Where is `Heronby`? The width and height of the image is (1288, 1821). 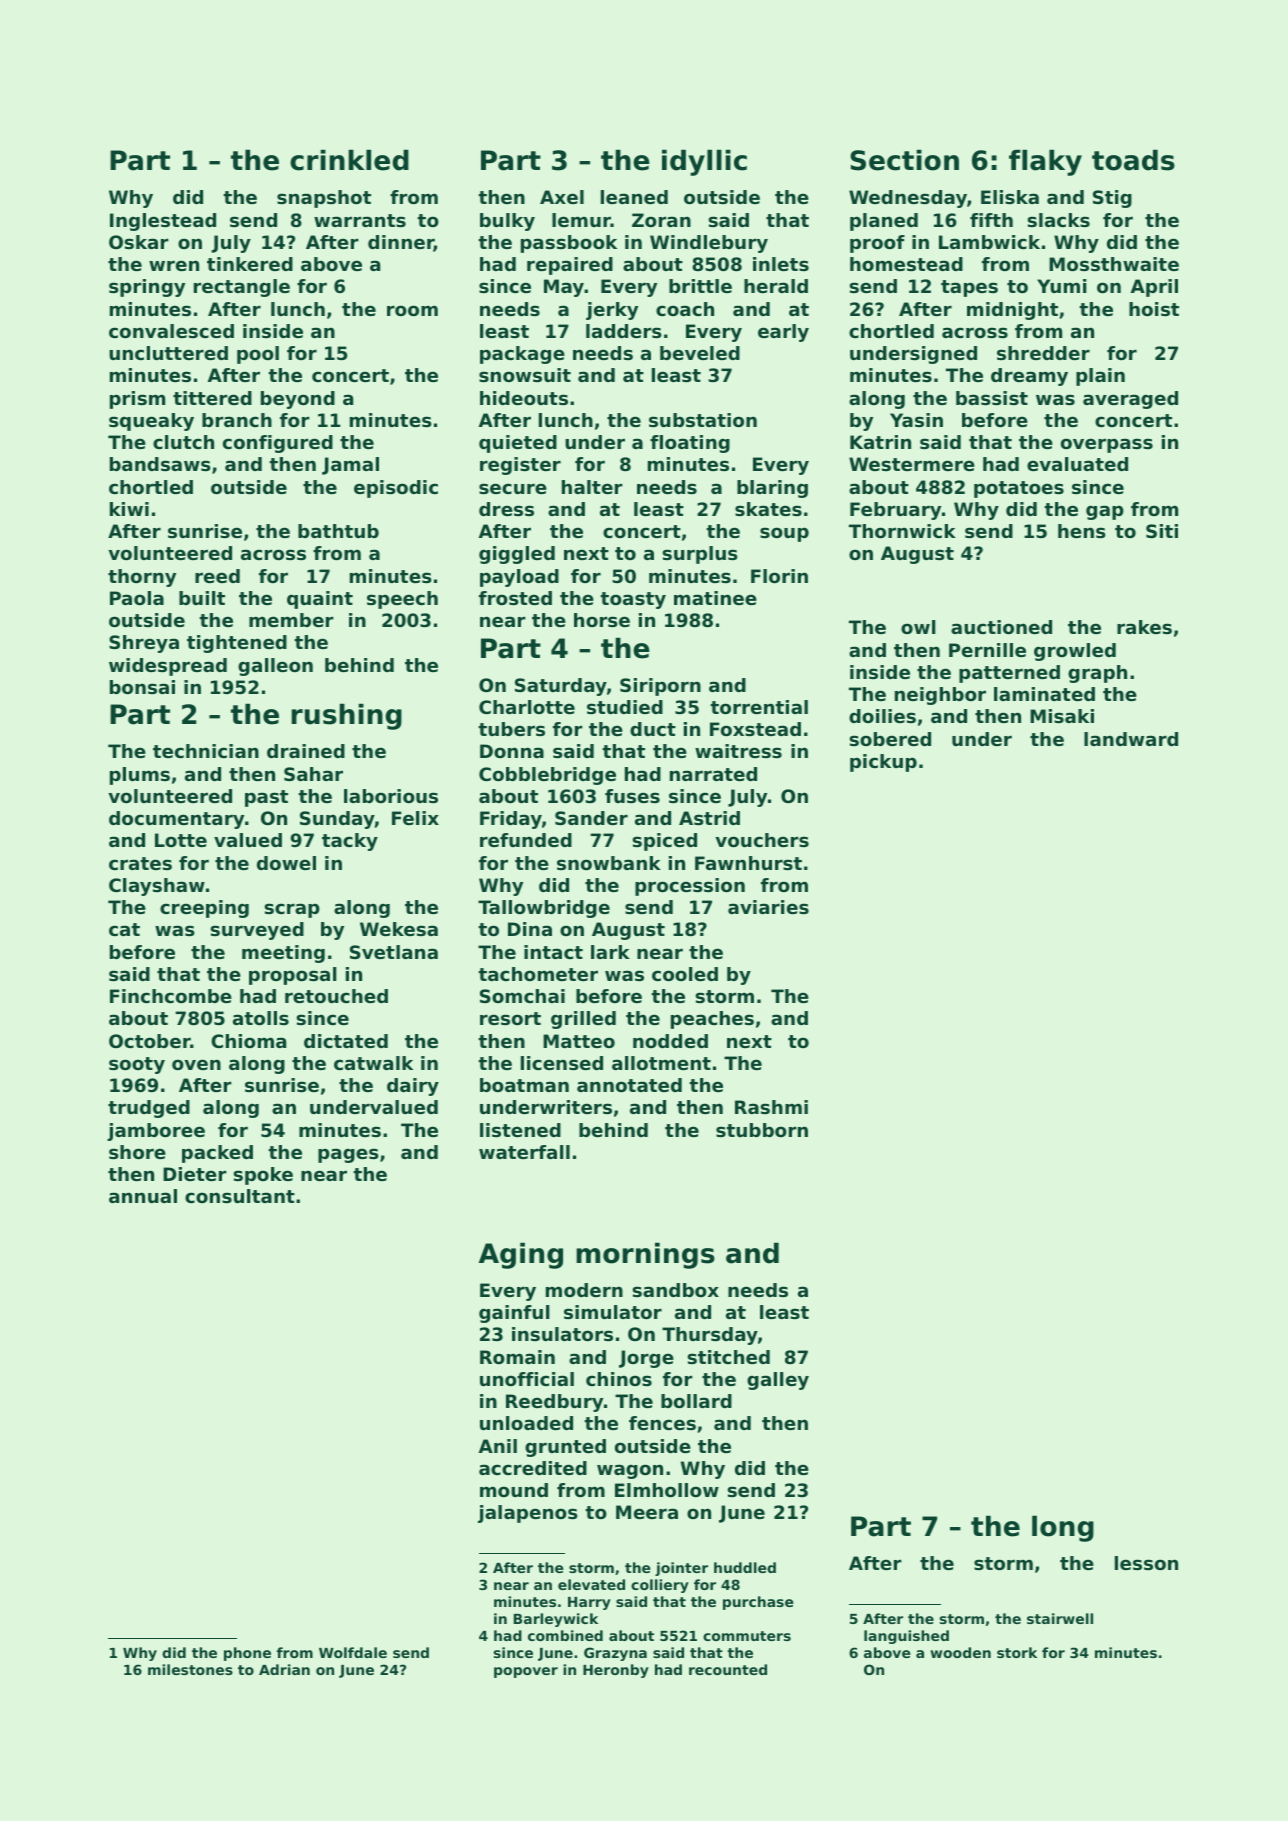
Heronby is located at coordinates (616, 1671).
